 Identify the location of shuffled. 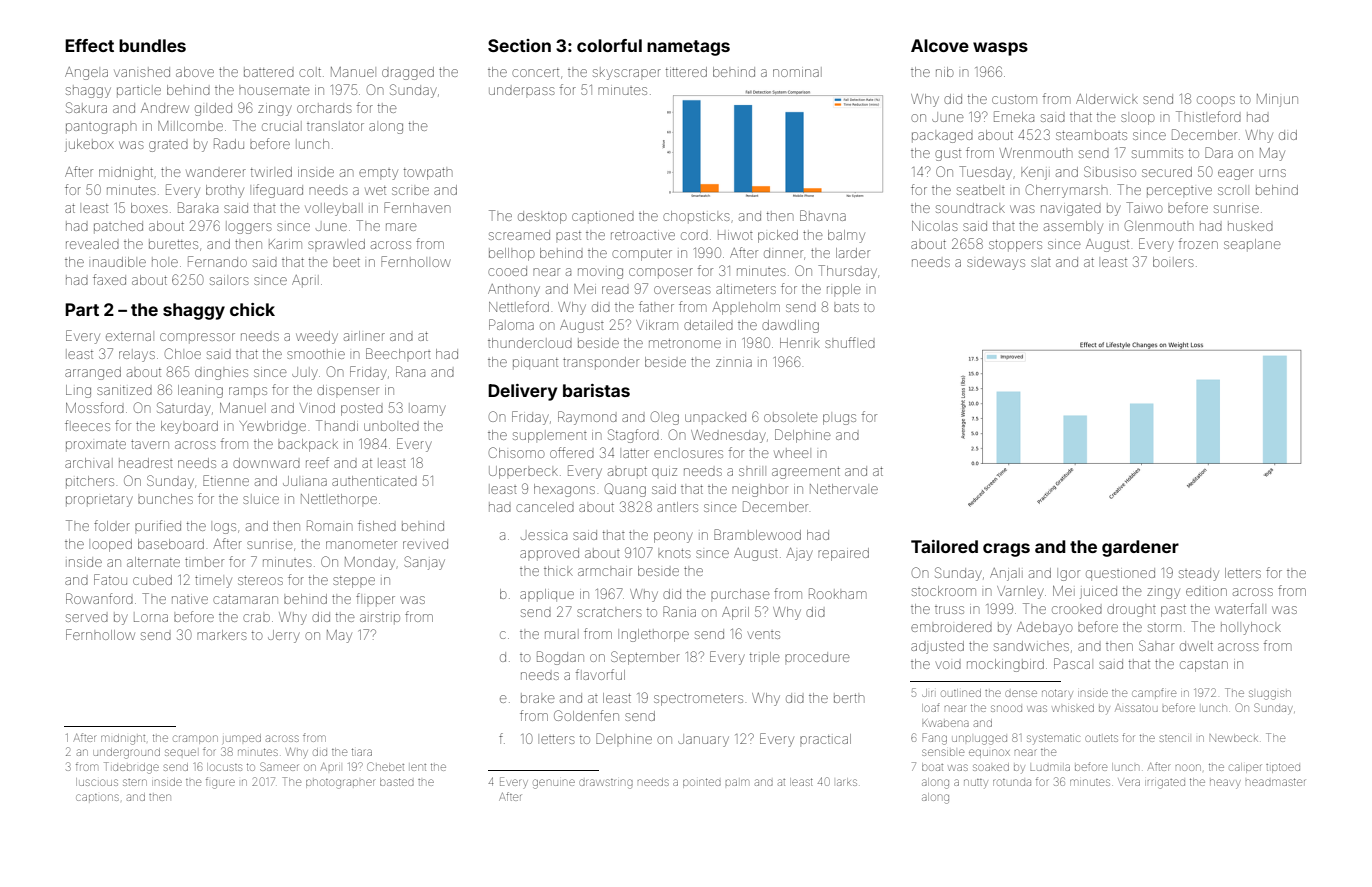
(850, 342).
